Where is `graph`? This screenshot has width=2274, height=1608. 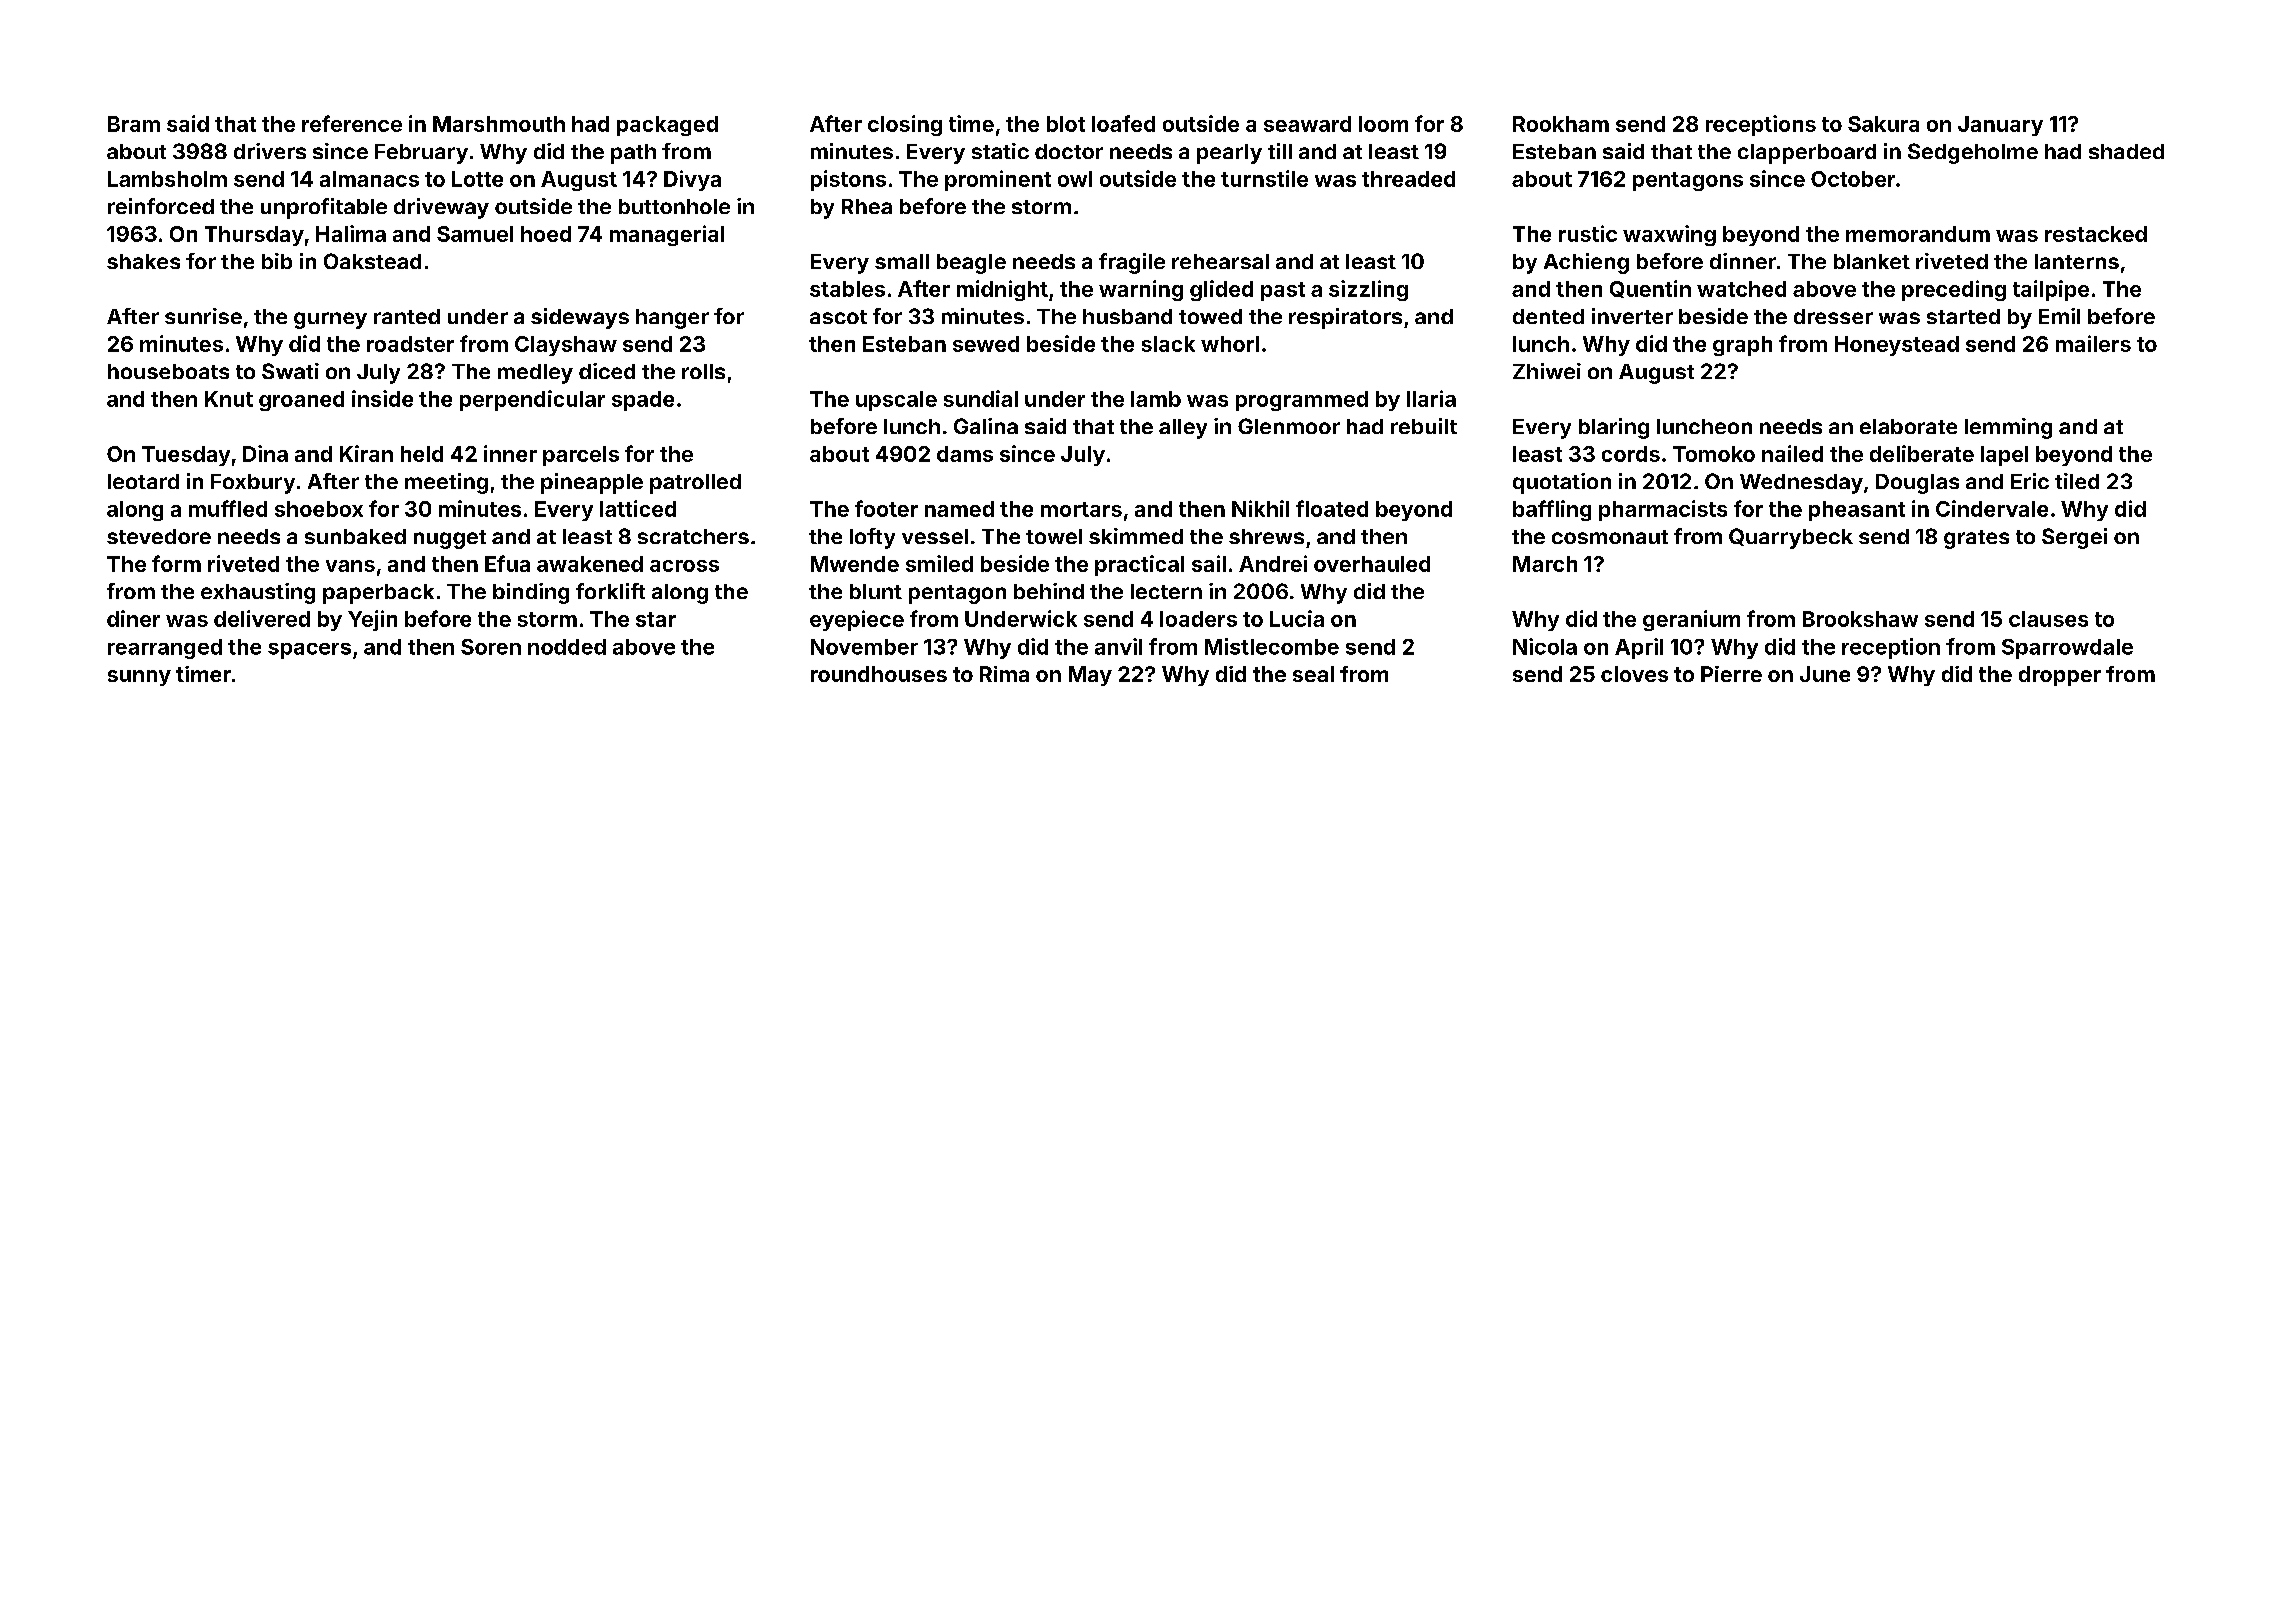 graph is located at coordinates (1742, 346).
